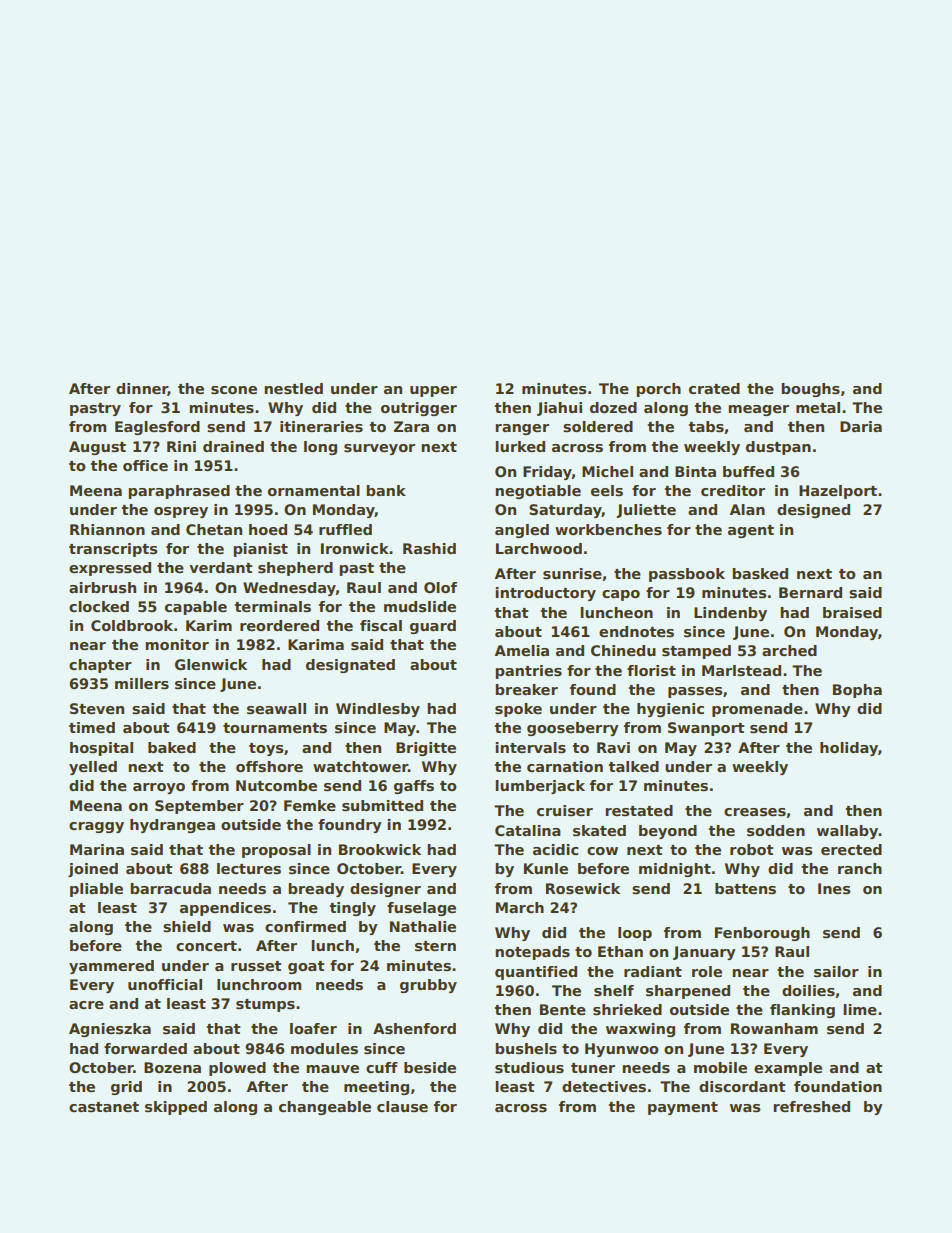 The height and width of the page is (1233, 952). I want to click on baked, so click(172, 747).
